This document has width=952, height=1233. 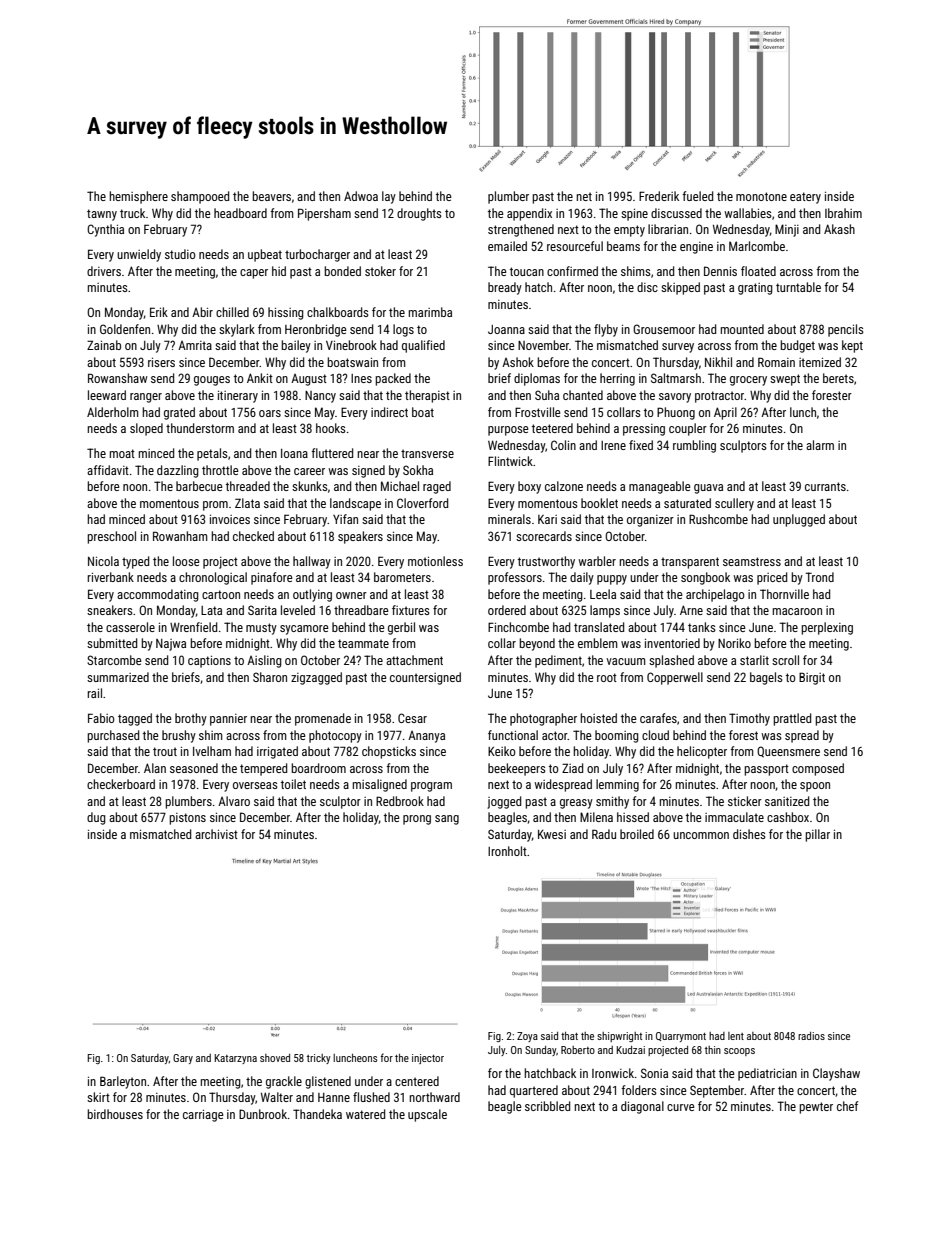 I want to click on barometers, so click(x=402, y=577).
